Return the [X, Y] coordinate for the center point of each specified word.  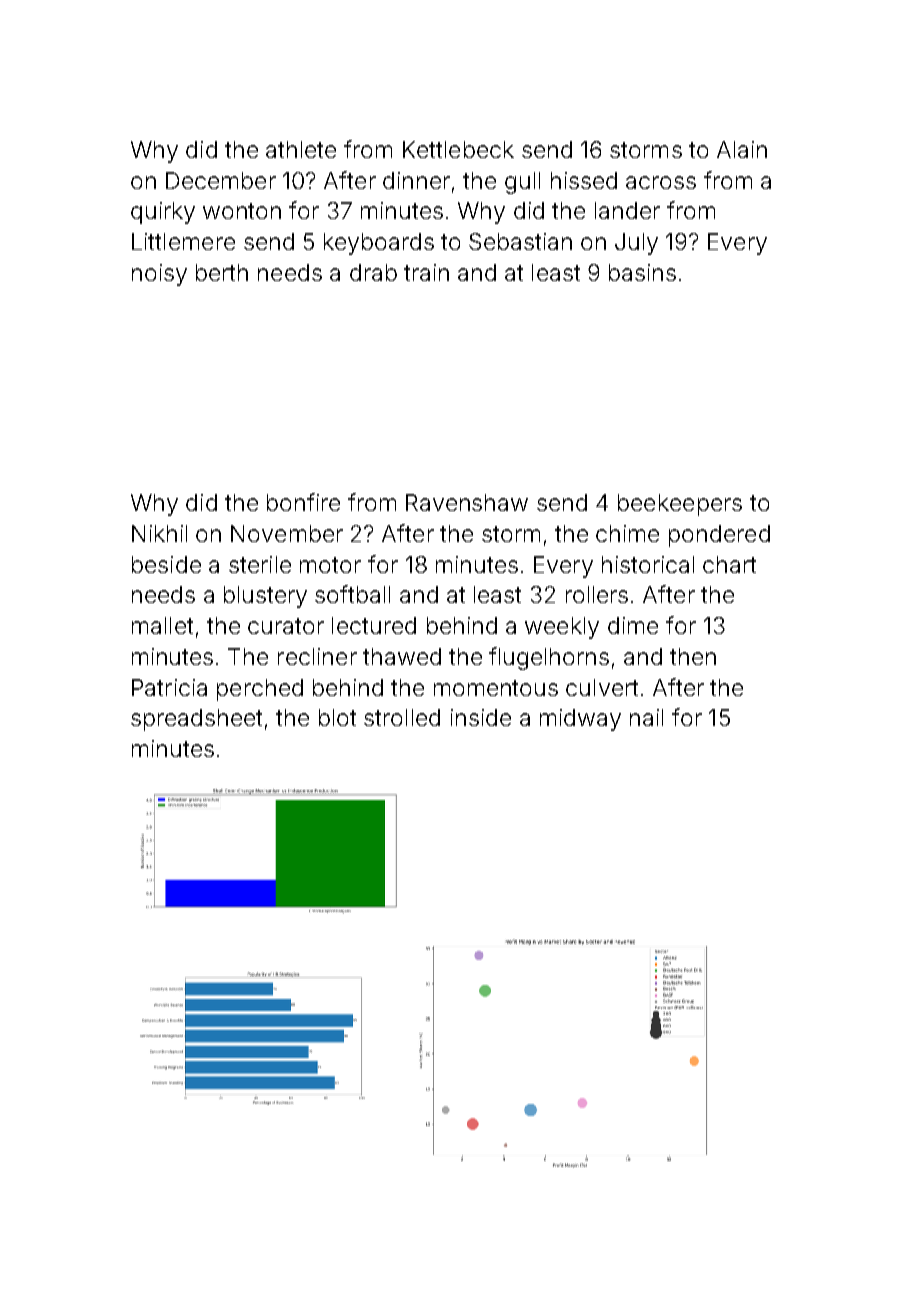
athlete [301, 149]
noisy [159, 275]
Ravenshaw [467, 502]
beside [166, 564]
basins [642, 272]
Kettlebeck [458, 149]
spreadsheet [196, 720]
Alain [742, 149]
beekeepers [680, 505]
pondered [719, 536]
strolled [402, 717]
